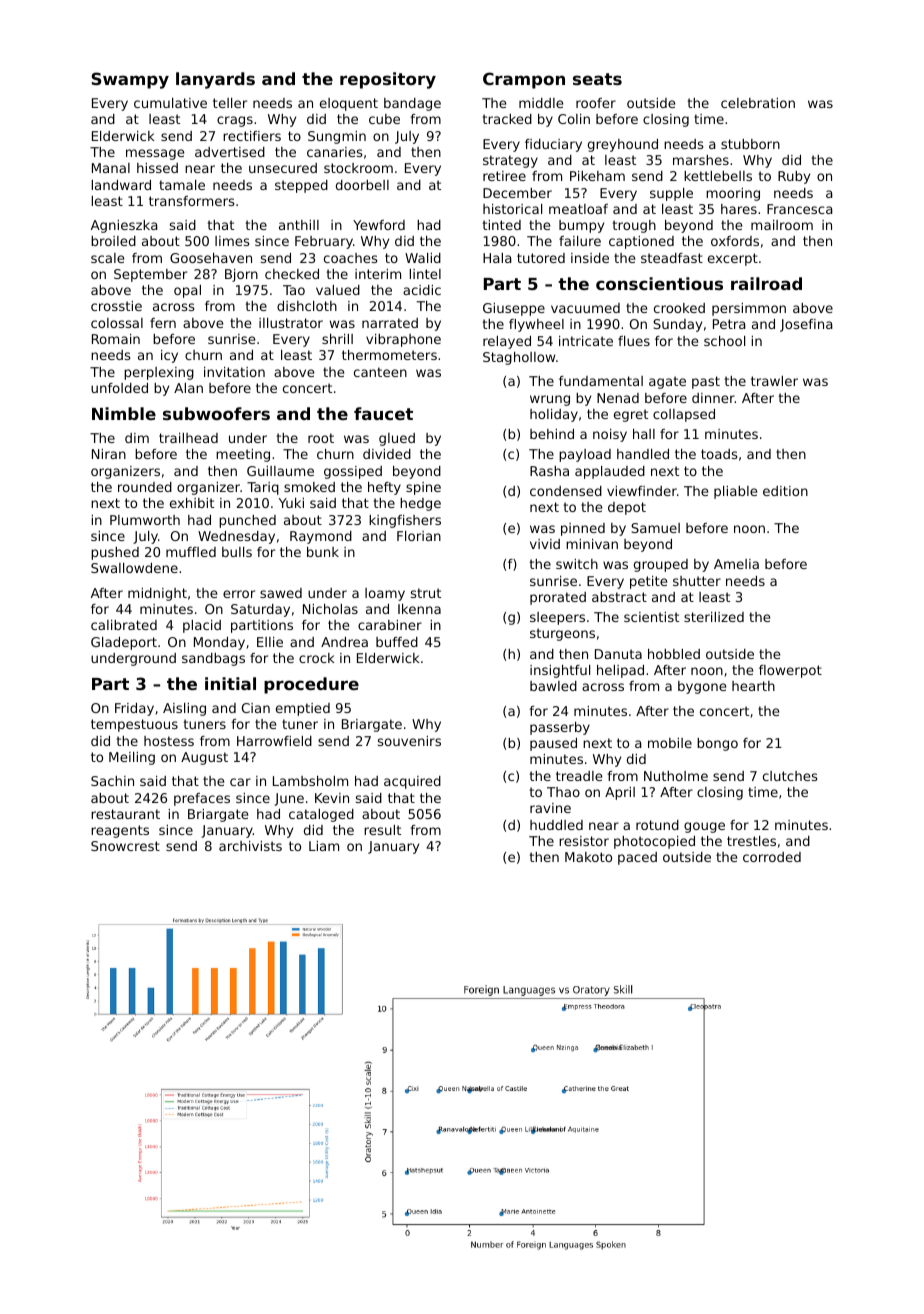  What do you see at coordinates (125, 846) in the image?
I see `Snowcrest` at bounding box center [125, 846].
